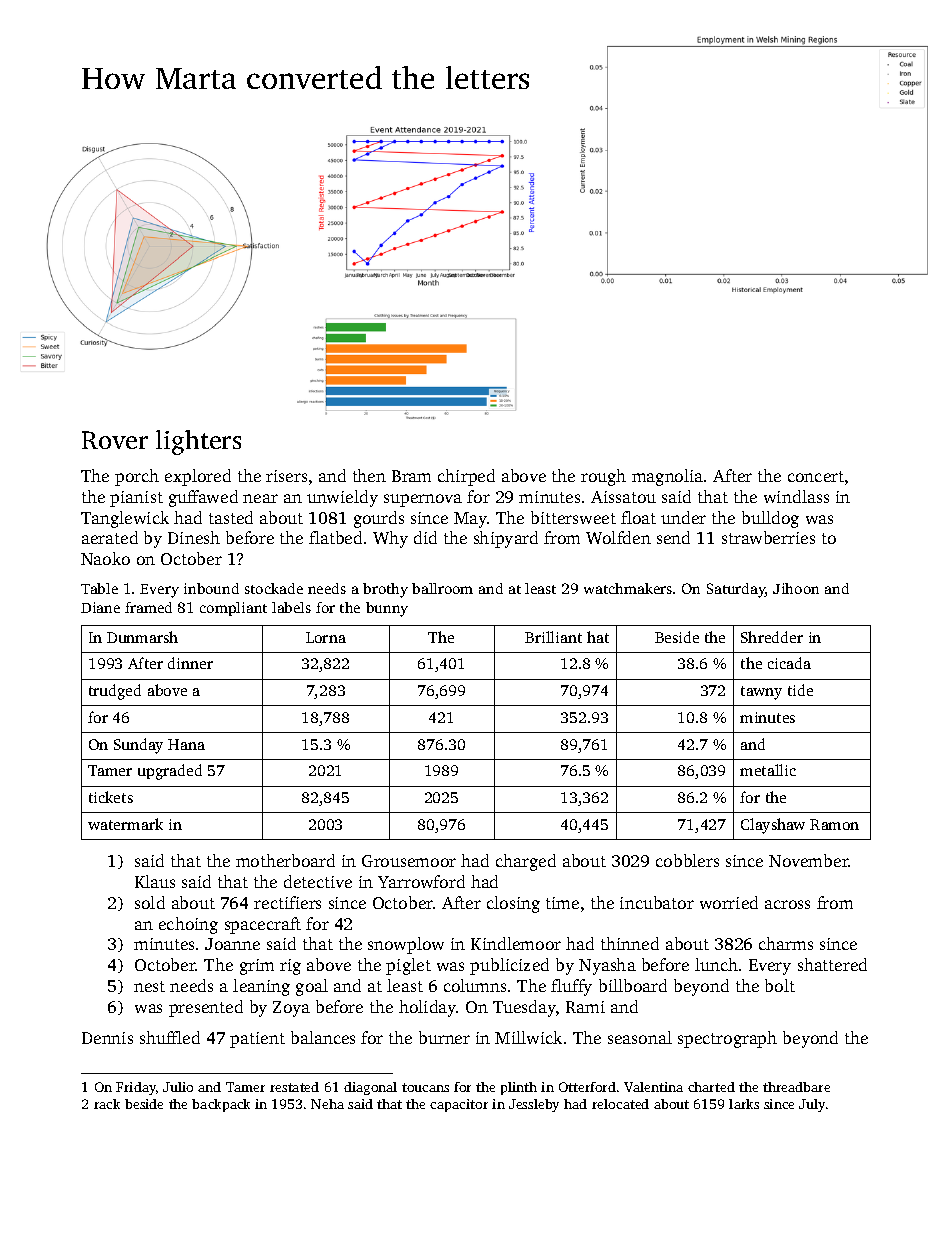  What do you see at coordinates (667, 477) in the screenshot?
I see `magnolia` at bounding box center [667, 477].
